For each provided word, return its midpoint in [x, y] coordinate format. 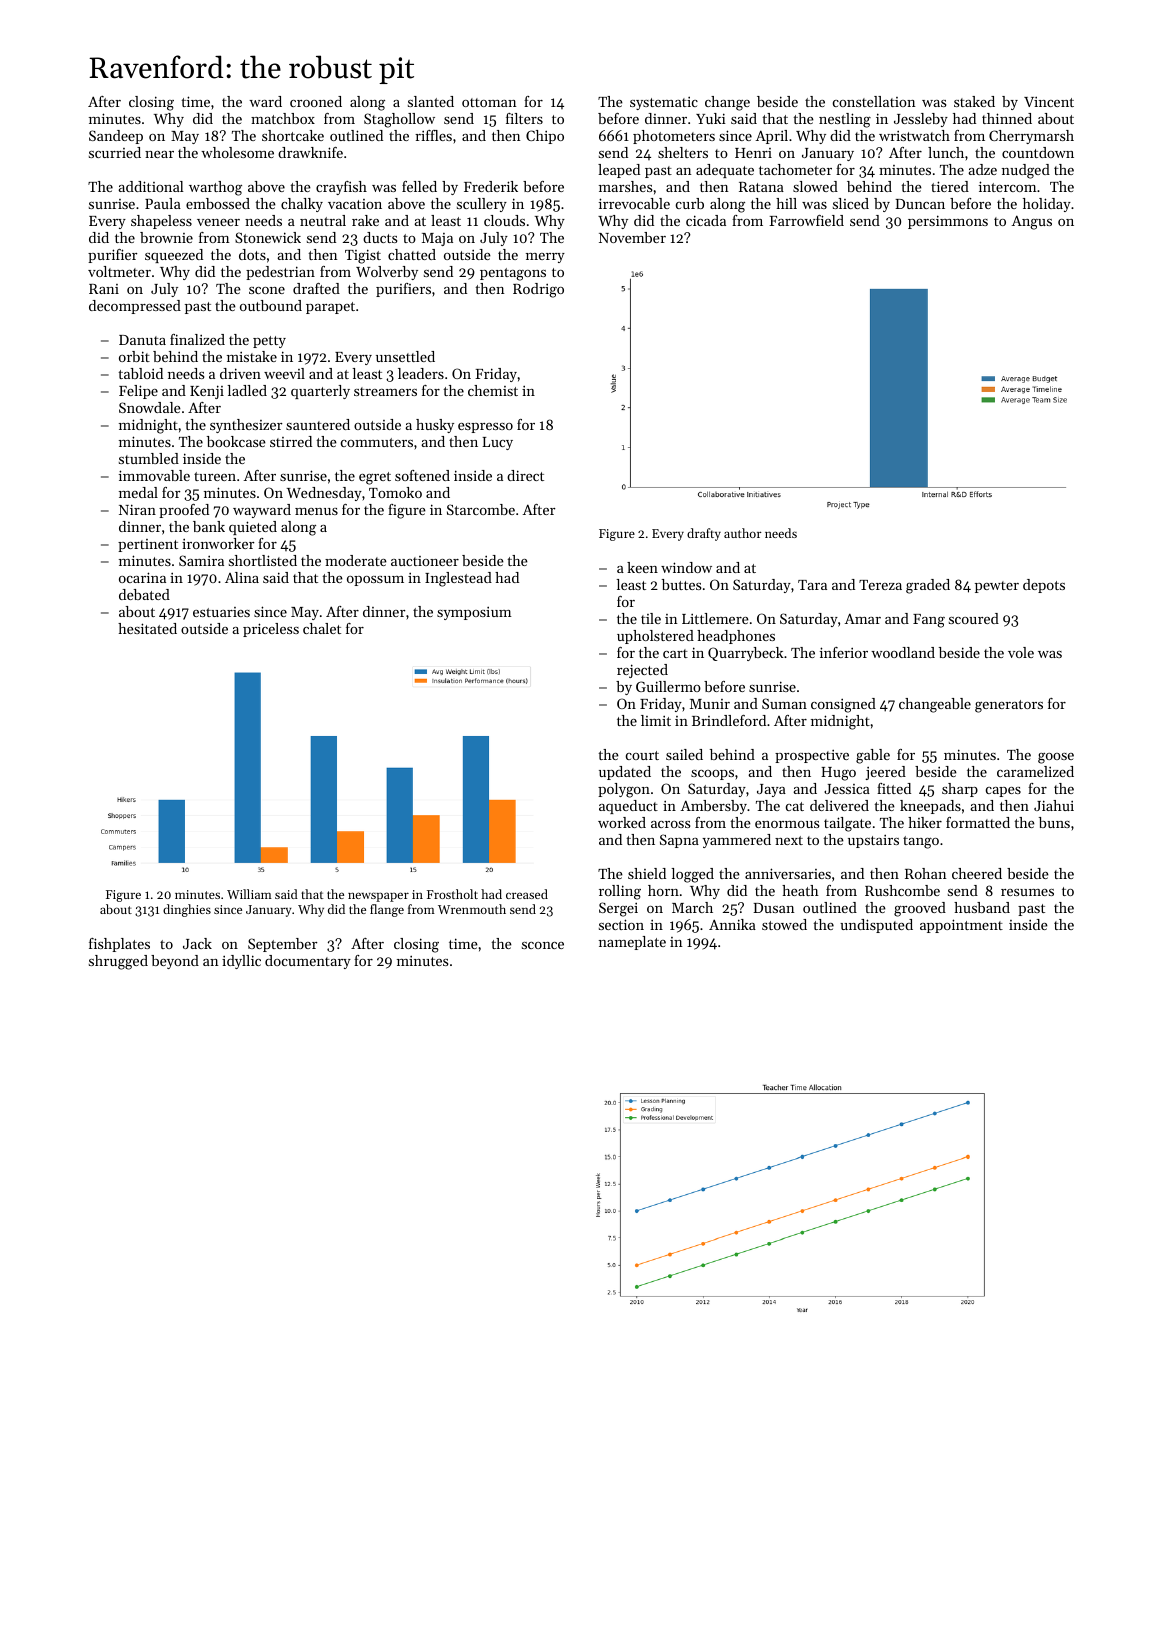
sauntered [318, 424]
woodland [903, 652]
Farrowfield [806, 220]
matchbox [283, 118]
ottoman [489, 102]
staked [974, 101]
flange [387, 910]
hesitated [147, 628]
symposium [474, 613]
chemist [493, 390]
